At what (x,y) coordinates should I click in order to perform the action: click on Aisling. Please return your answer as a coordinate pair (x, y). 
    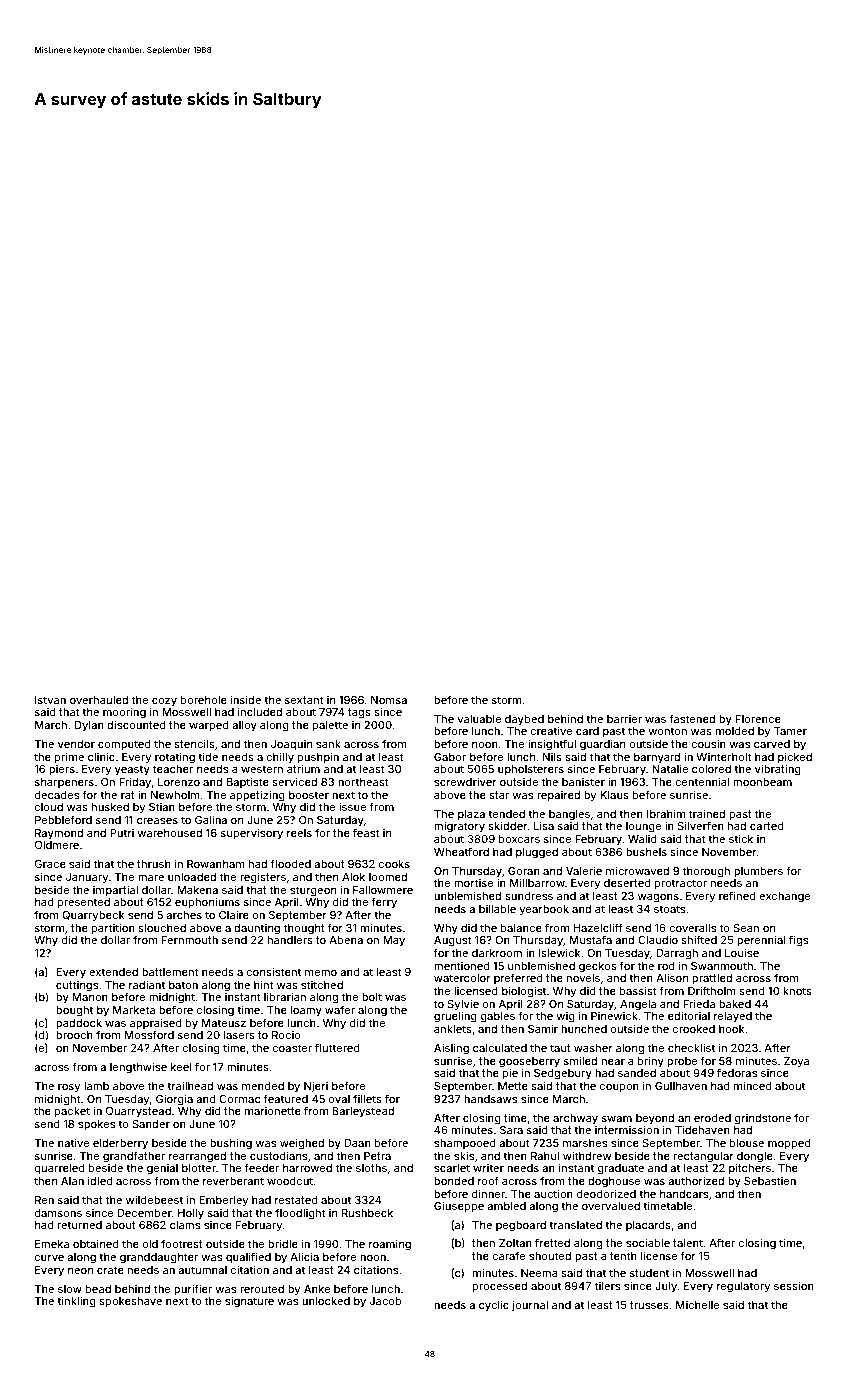
    Looking at the image, I should click on (451, 1049).
